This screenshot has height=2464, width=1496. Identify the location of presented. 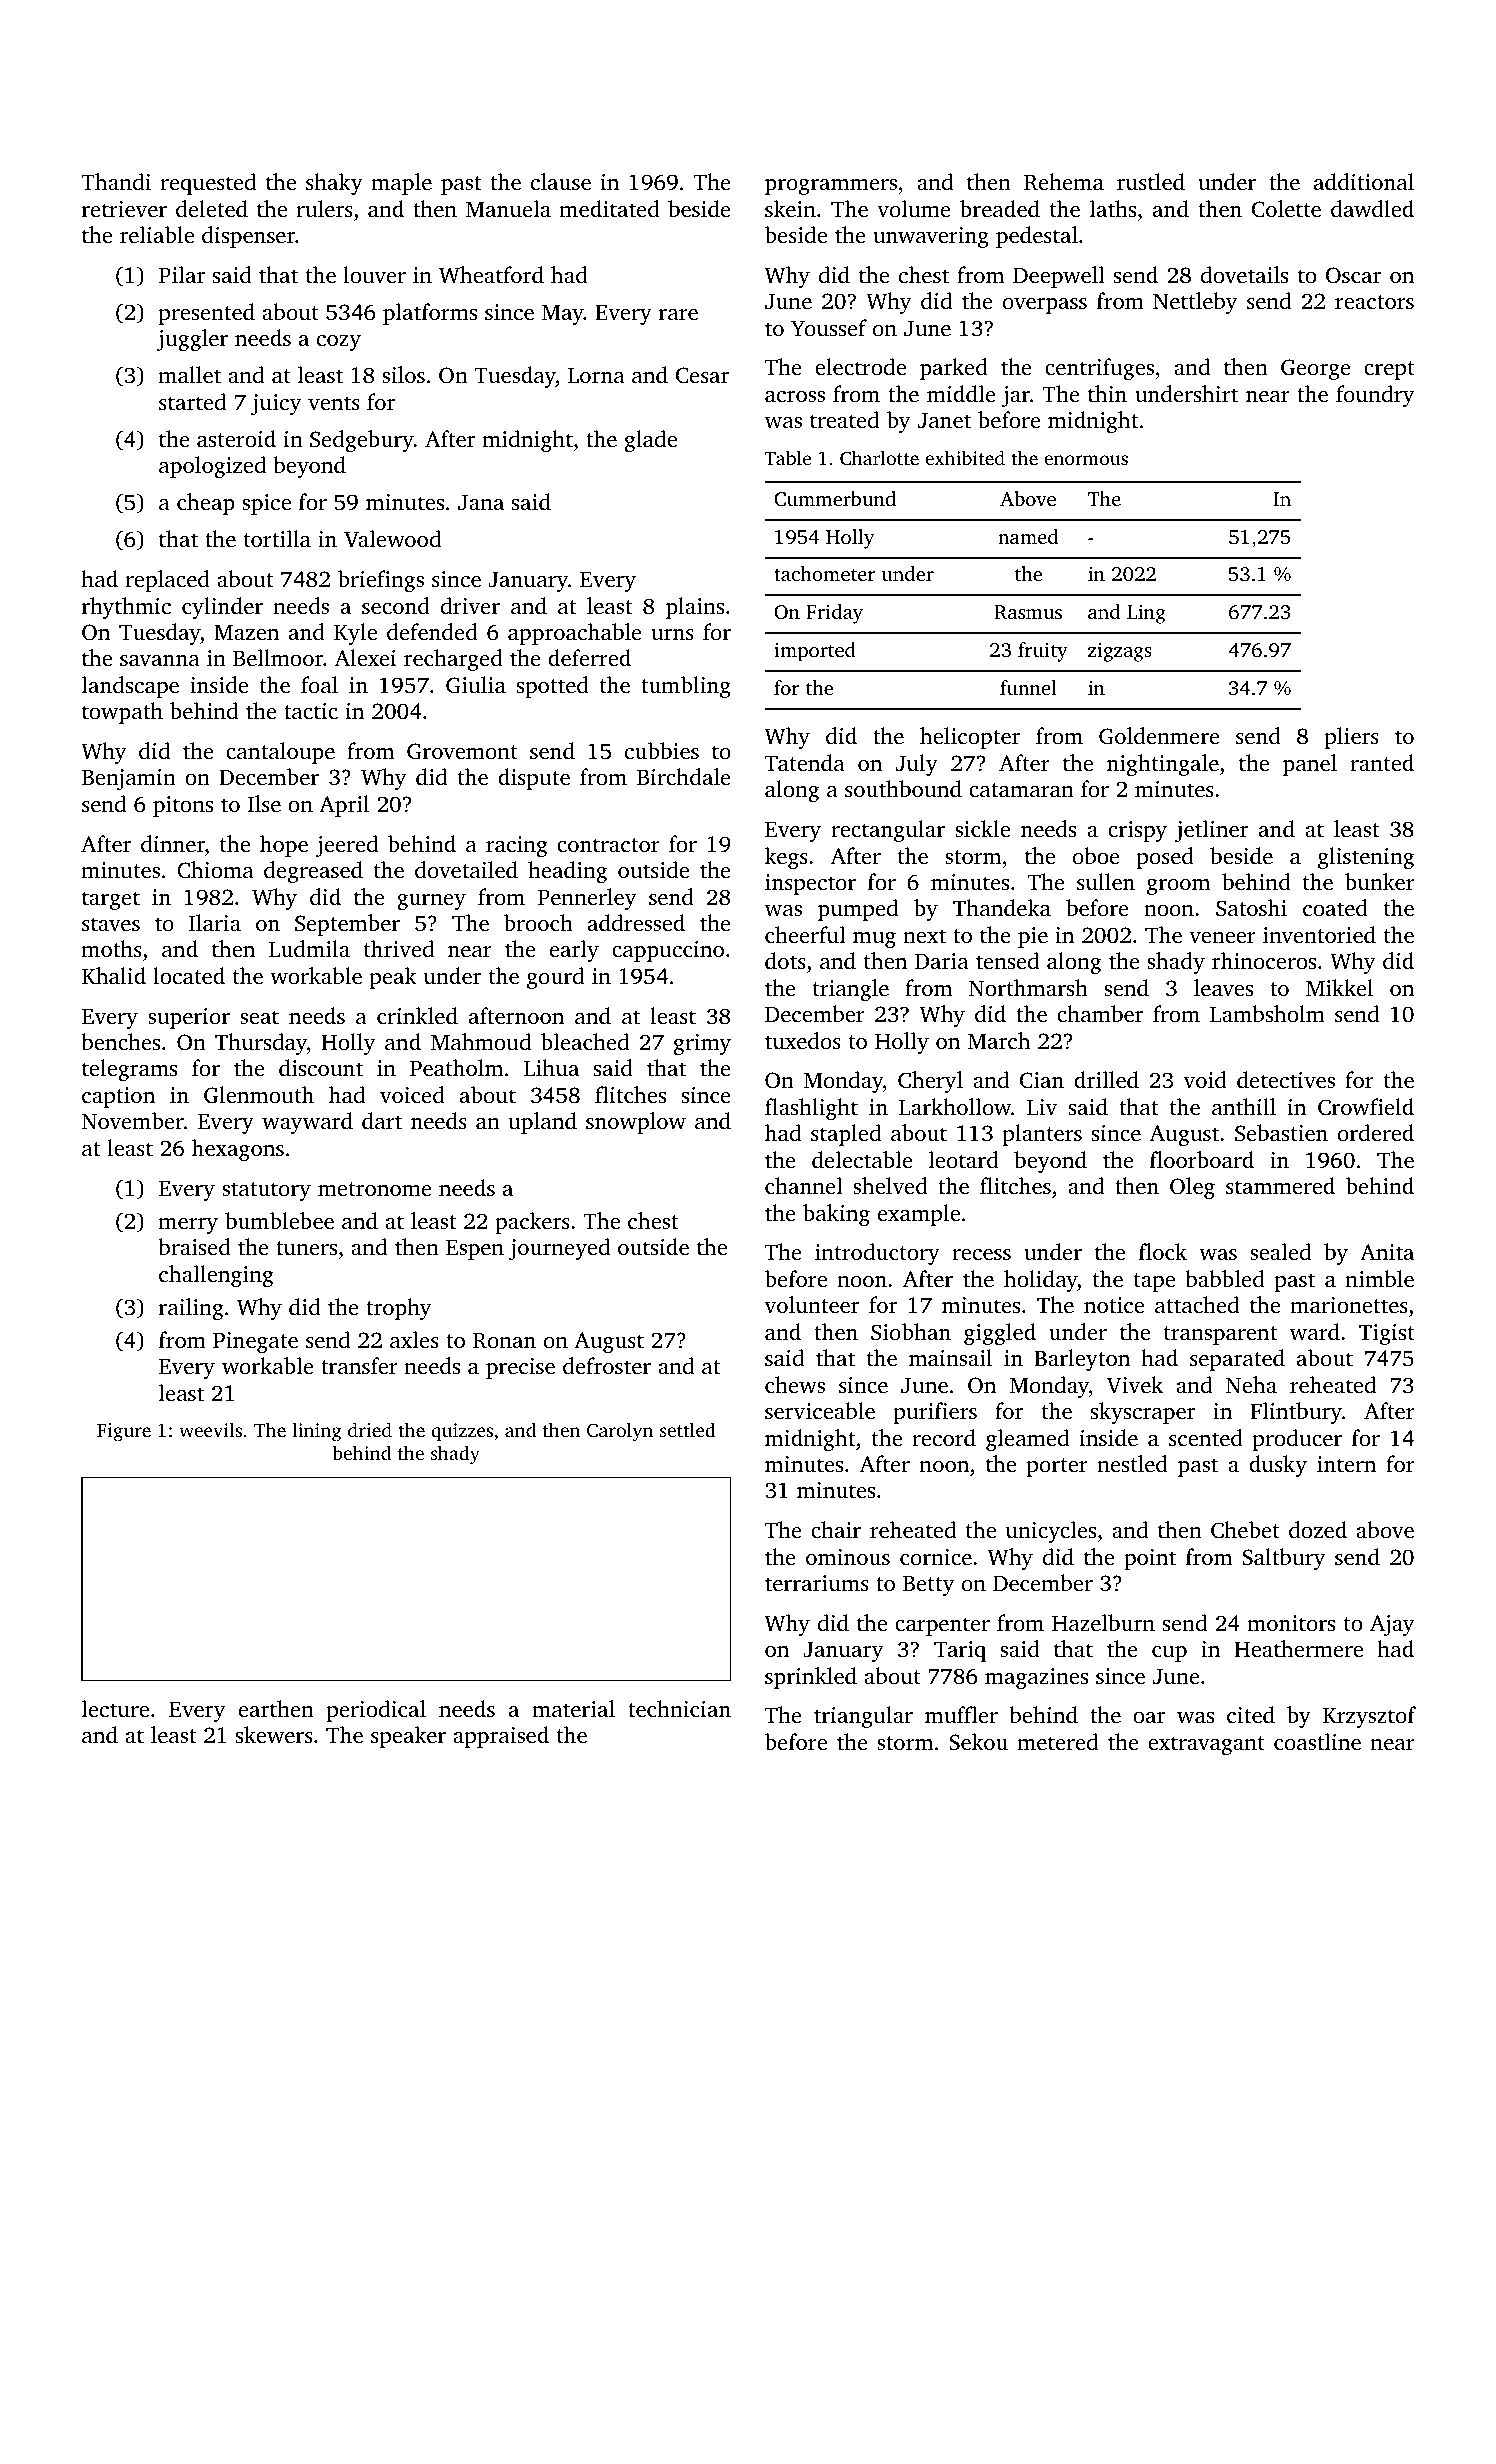
(206, 314).
